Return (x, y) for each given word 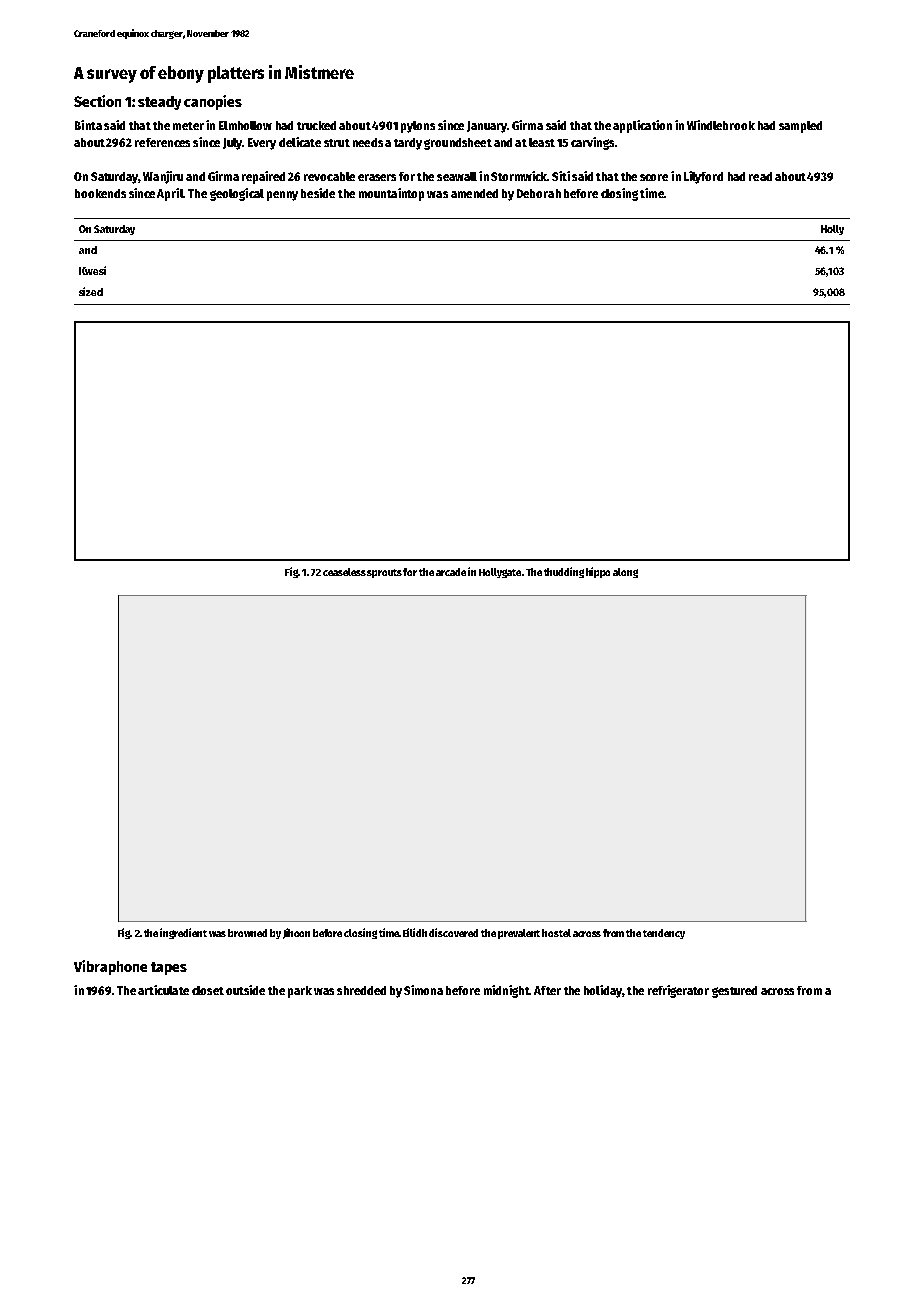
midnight (507, 991)
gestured (734, 992)
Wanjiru (163, 177)
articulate (163, 990)
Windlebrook (721, 125)
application (642, 126)
